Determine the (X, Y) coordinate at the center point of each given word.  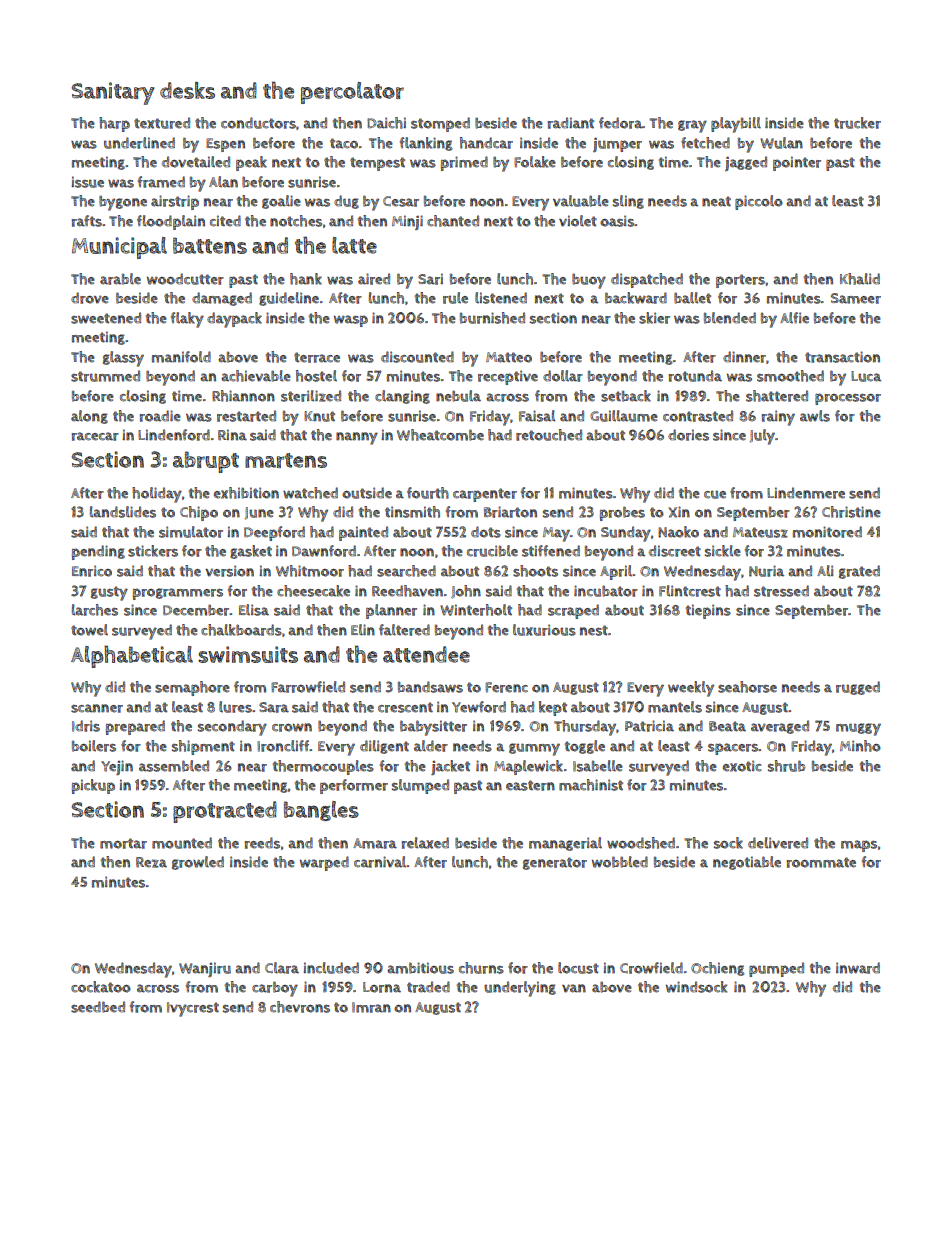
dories (688, 435)
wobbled (620, 862)
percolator (352, 93)
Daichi (386, 123)
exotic (742, 766)
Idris (86, 726)
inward (858, 968)
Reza (151, 862)
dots (486, 532)
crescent (405, 707)
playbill (736, 125)
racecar (95, 436)
